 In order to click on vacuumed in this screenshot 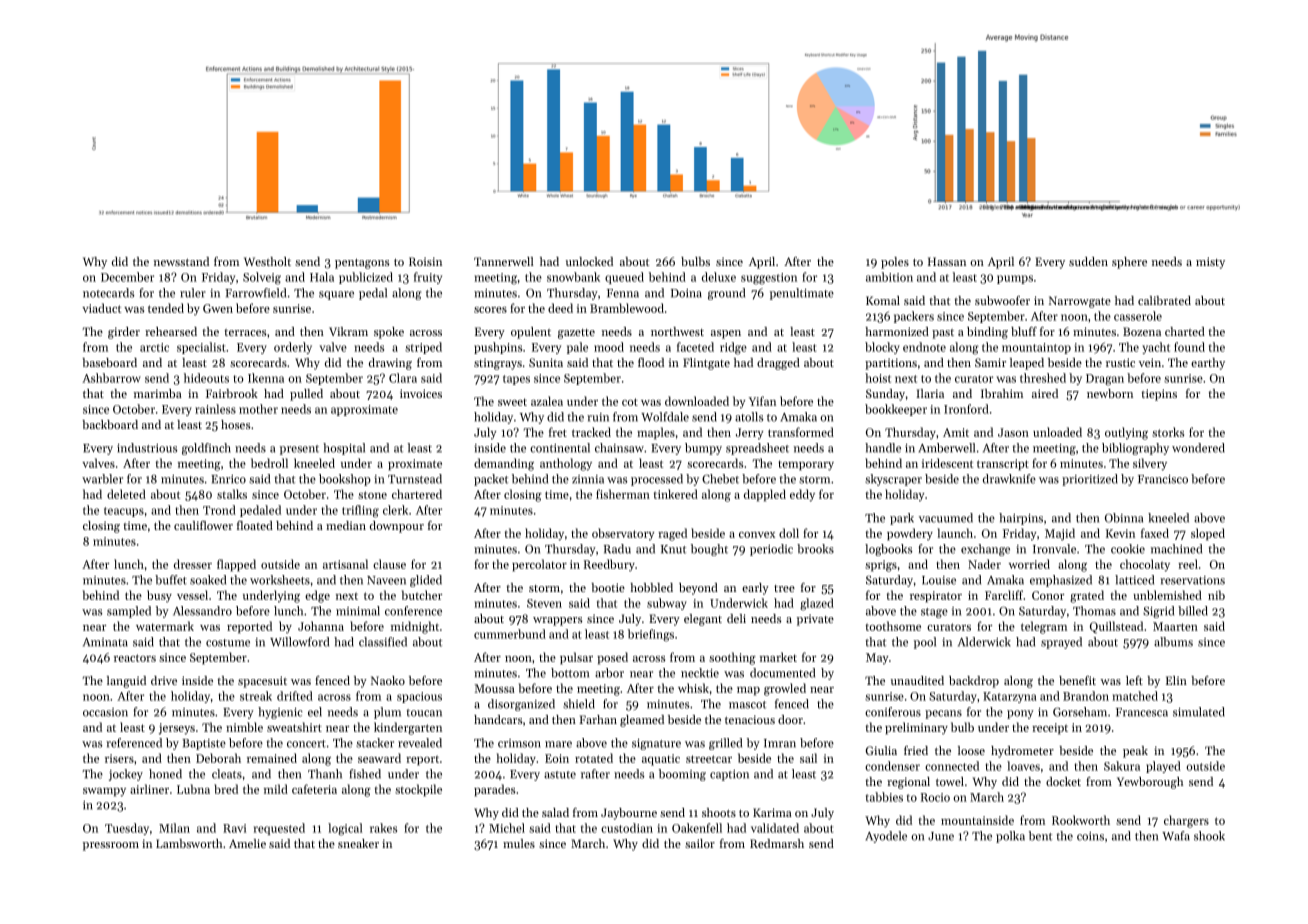, I will do `click(946, 518)`.
